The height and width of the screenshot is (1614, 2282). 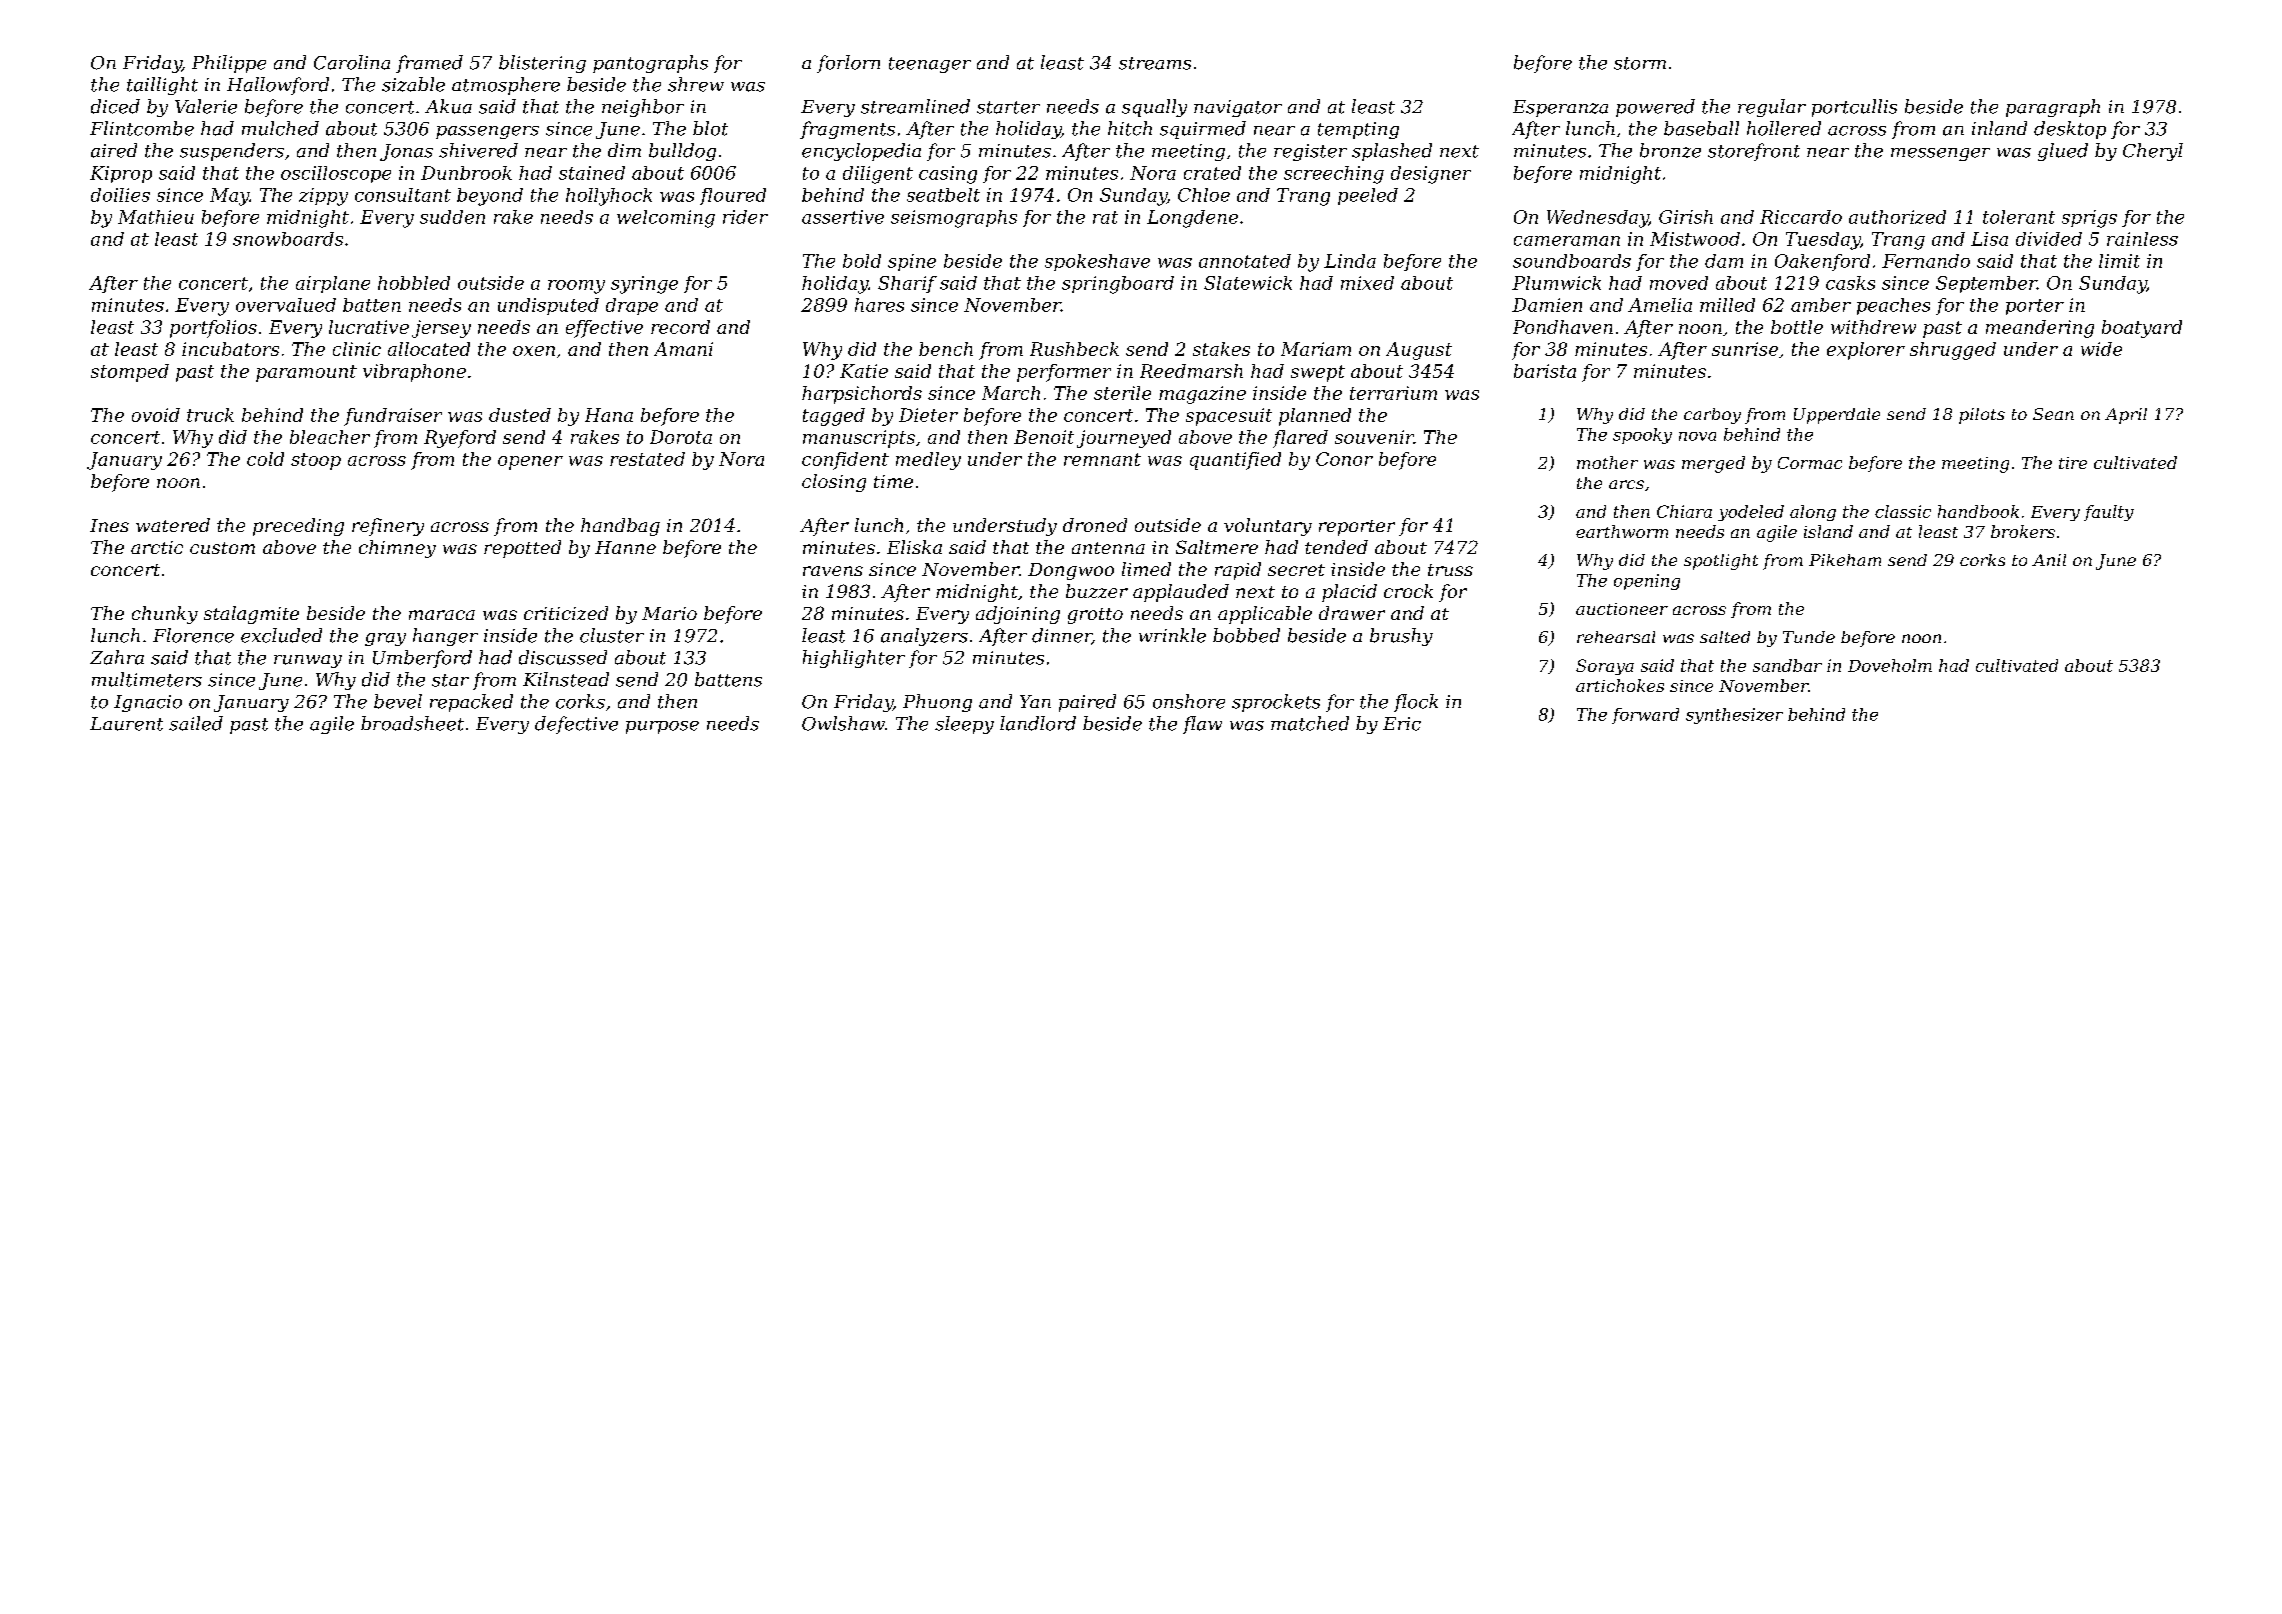 What do you see at coordinates (2049, 560) in the screenshot?
I see `Anil` at bounding box center [2049, 560].
